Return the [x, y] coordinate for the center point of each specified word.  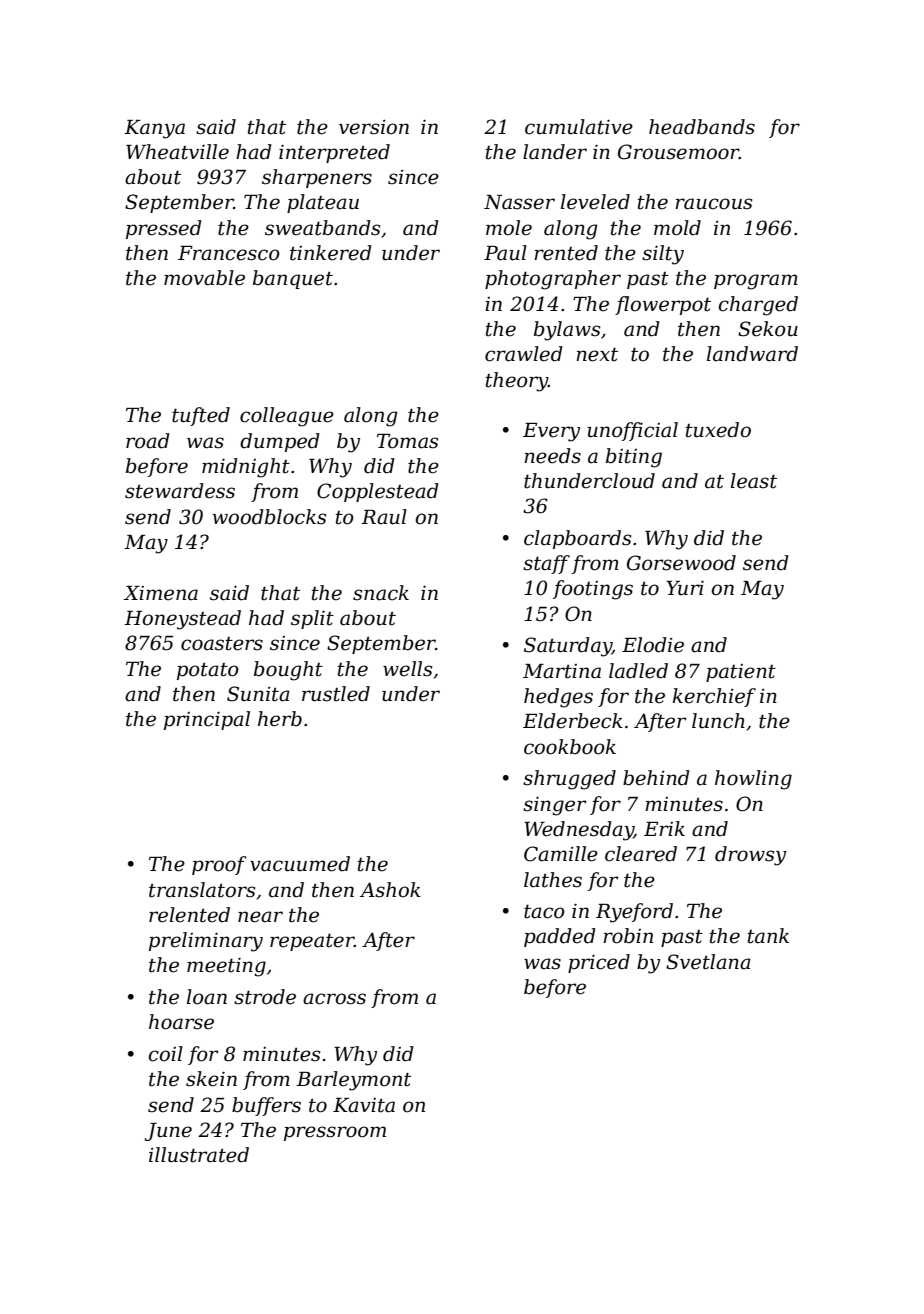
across [334, 999]
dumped [280, 442]
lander [555, 152]
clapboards [577, 539]
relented [189, 915]
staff [546, 564]
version [374, 127]
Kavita [364, 1105]
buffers [266, 1106]
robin [628, 936]
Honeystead [182, 620]
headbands [702, 127]
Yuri [685, 588]
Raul [384, 517]
